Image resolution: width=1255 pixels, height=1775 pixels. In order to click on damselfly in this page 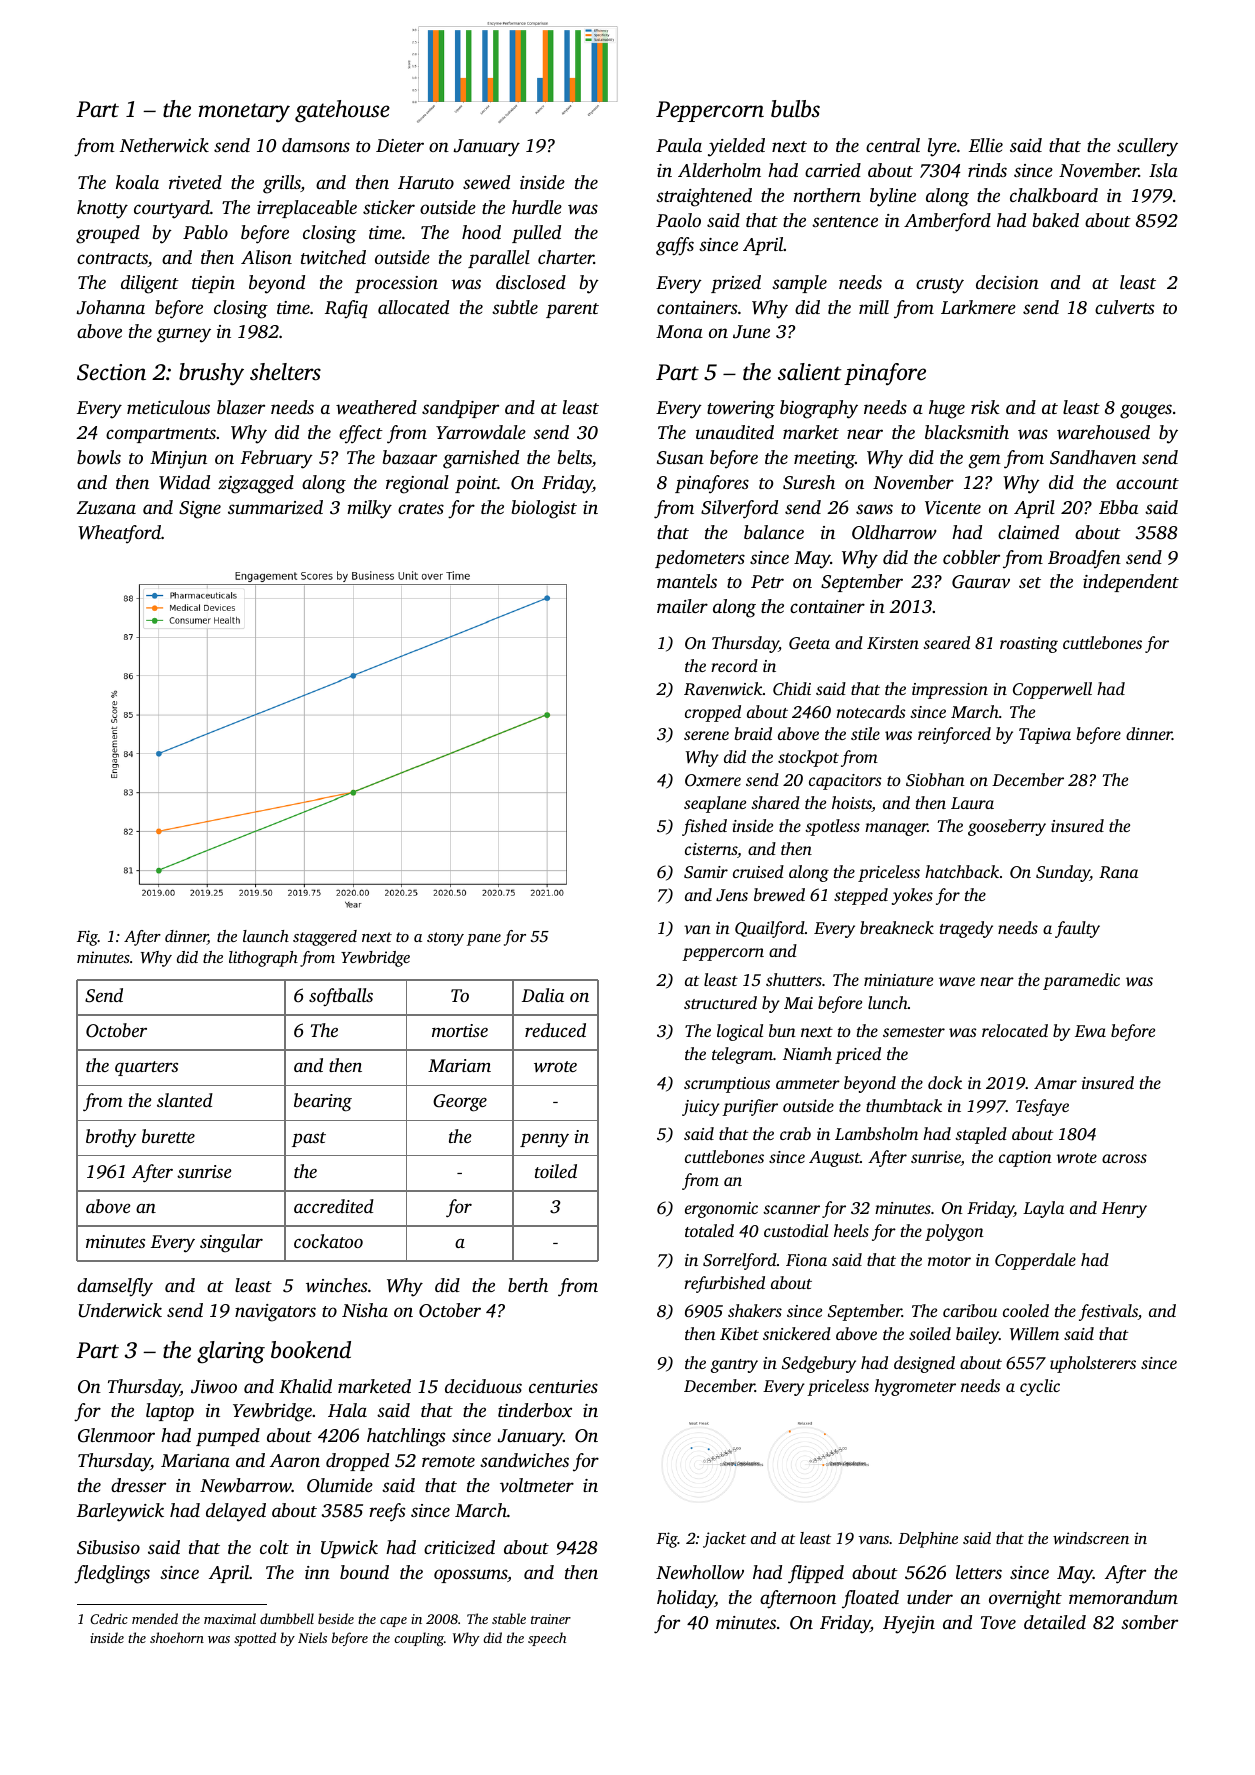, I will do `click(115, 1287)`.
